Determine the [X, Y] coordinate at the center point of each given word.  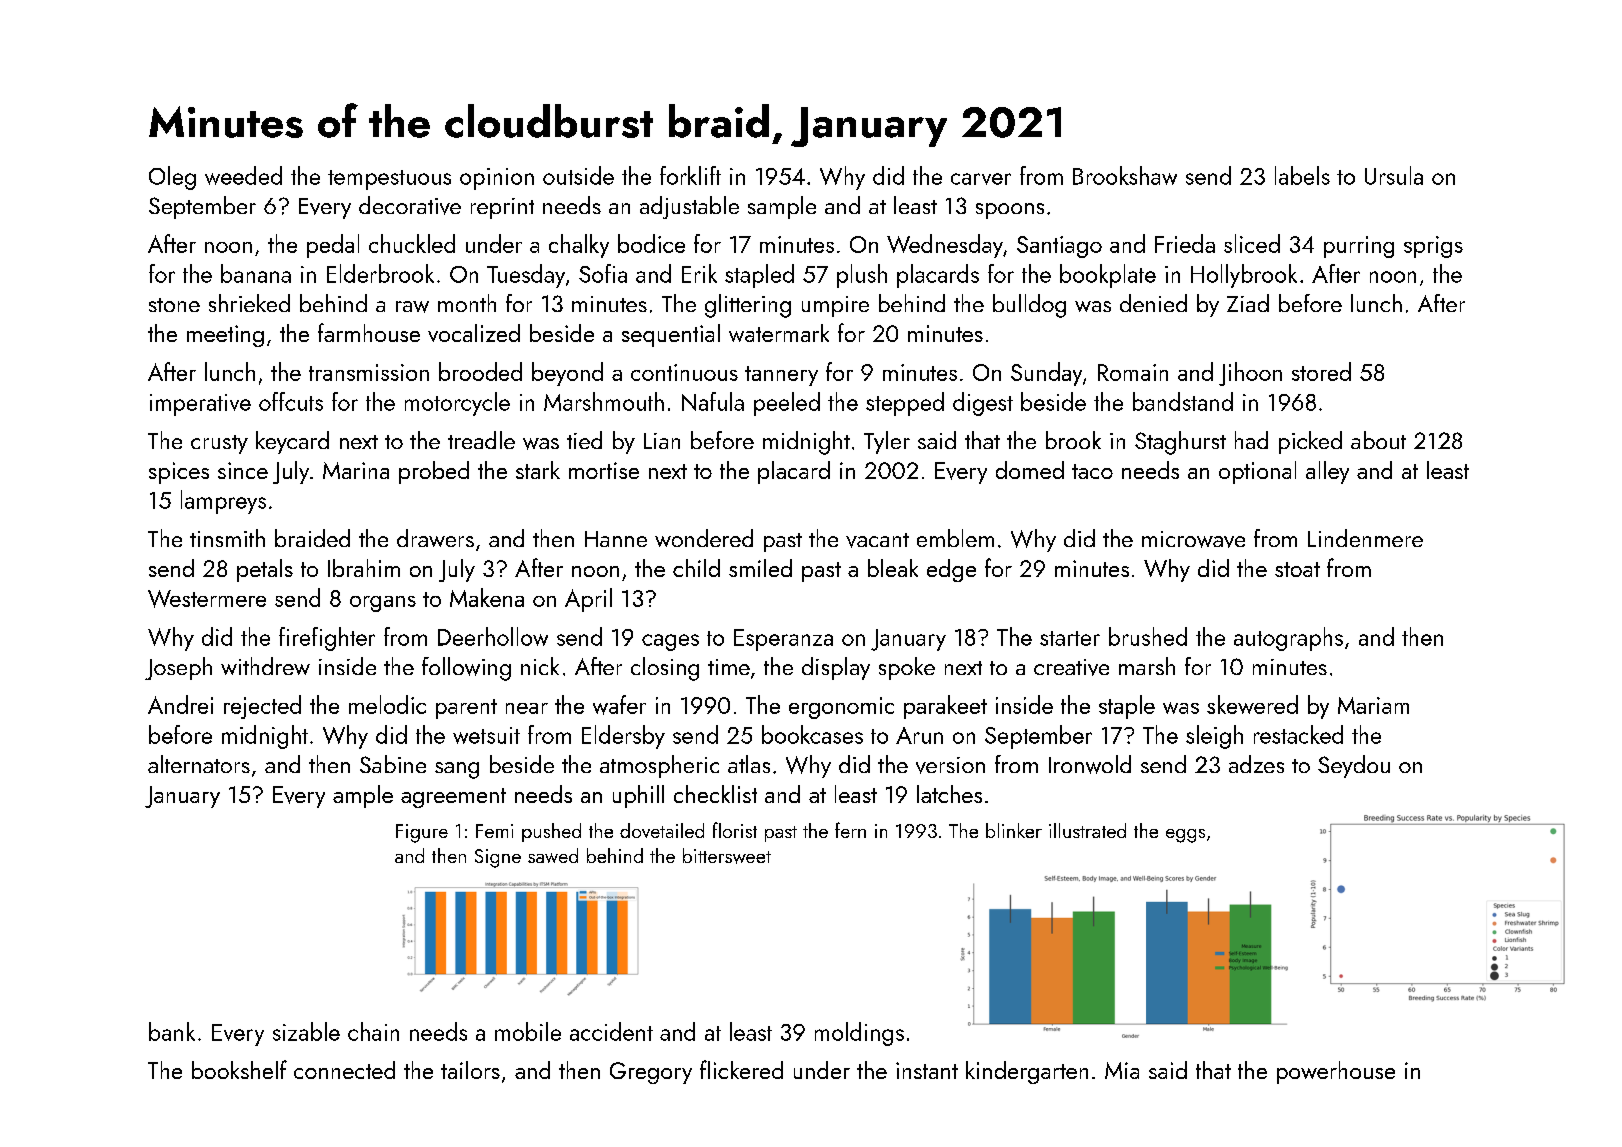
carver [981, 179]
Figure [422, 833]
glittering [748, 306]
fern [850, 830]
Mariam [1373, 705]
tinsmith [227, 538]
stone [174, 305]
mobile [528, 1031]
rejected [262, 707]
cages [670, 642]
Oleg [172, 178]
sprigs [1433, 247]
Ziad [1248, 303]
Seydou [1354, 766]
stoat [1297, 569]
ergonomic [841, 708]
